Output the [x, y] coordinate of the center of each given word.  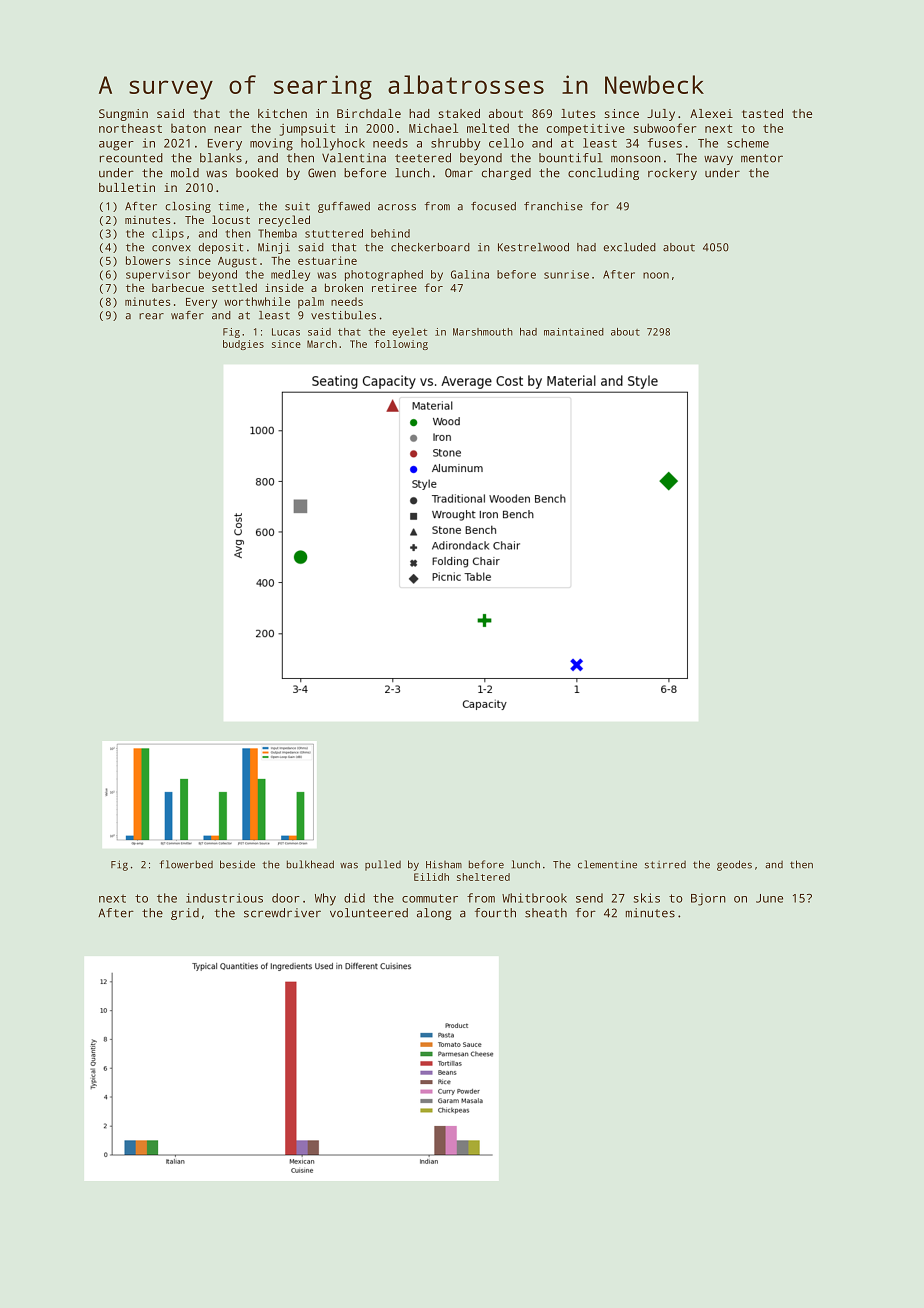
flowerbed [186, 864]
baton [188, 128]
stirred [665, 865]
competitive [586, 130]
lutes [578, 113]
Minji [274, 248]
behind [390, 233]
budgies [243, 345]
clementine [607, 864]
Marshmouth [483, 332]
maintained [574, 332]
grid [185, 914]
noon [656, 275]
